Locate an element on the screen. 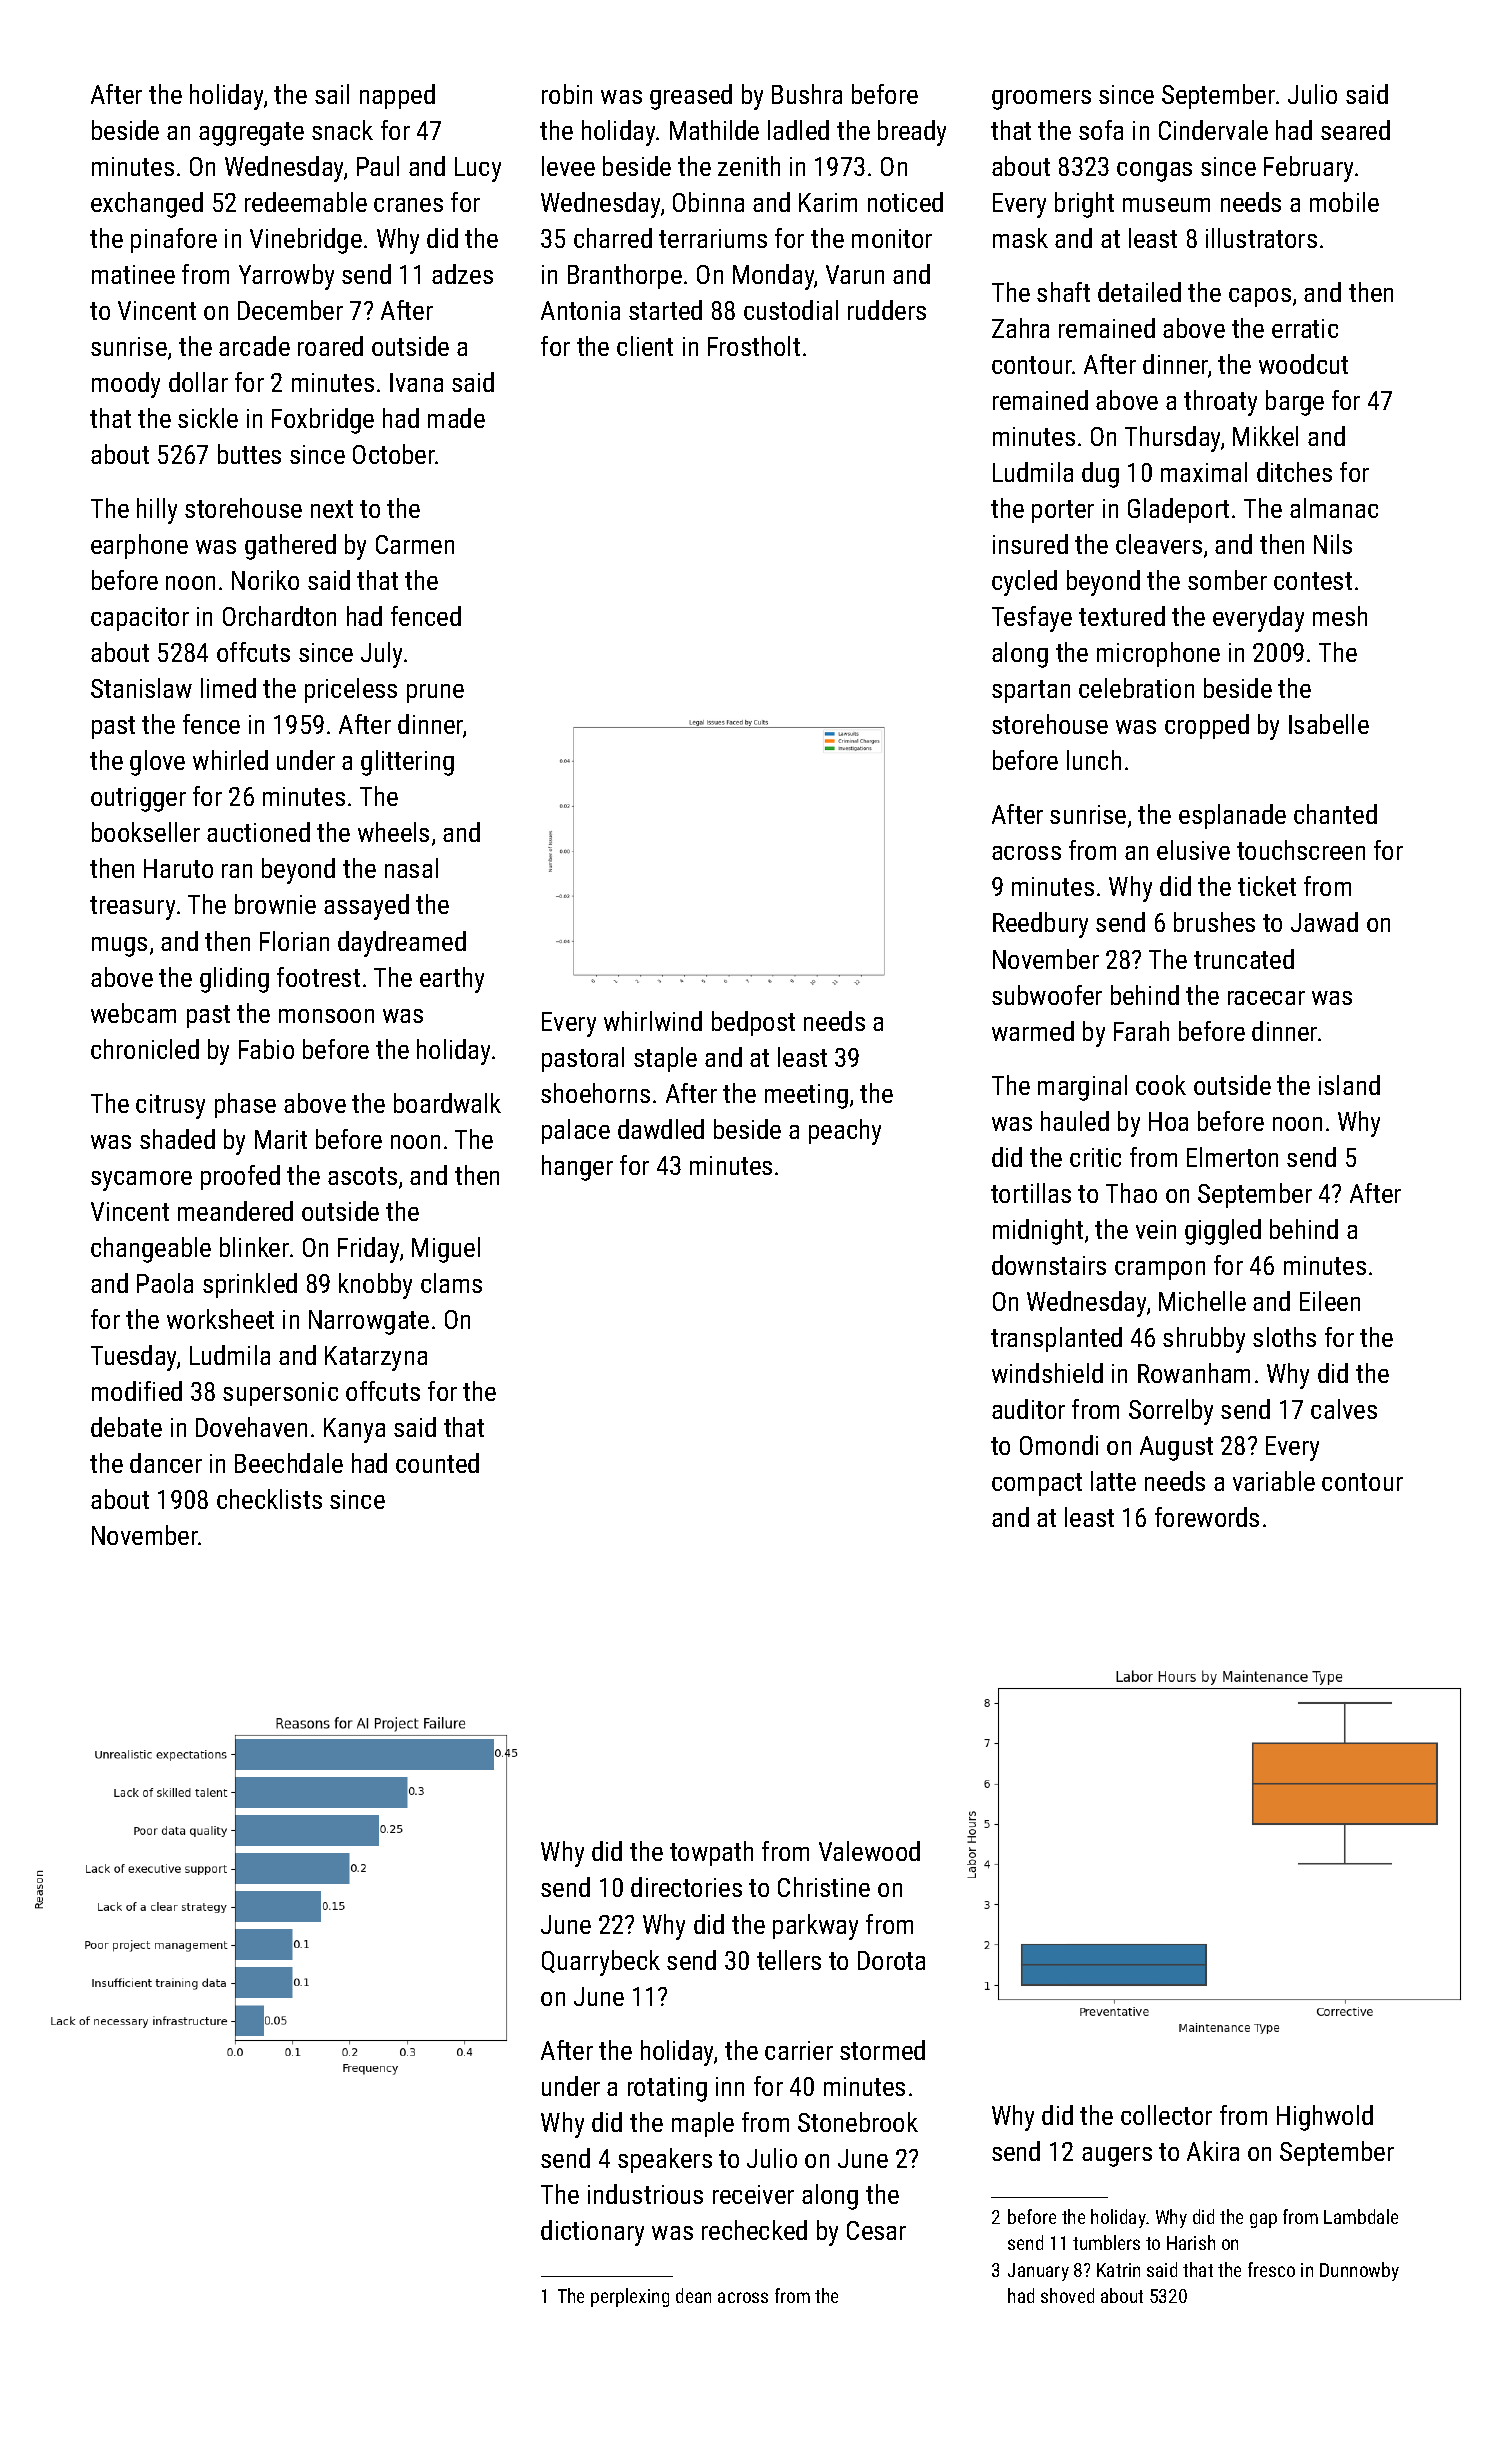 The image size is (1496, 2464). collector is located at coordinates (1166, 2115).
